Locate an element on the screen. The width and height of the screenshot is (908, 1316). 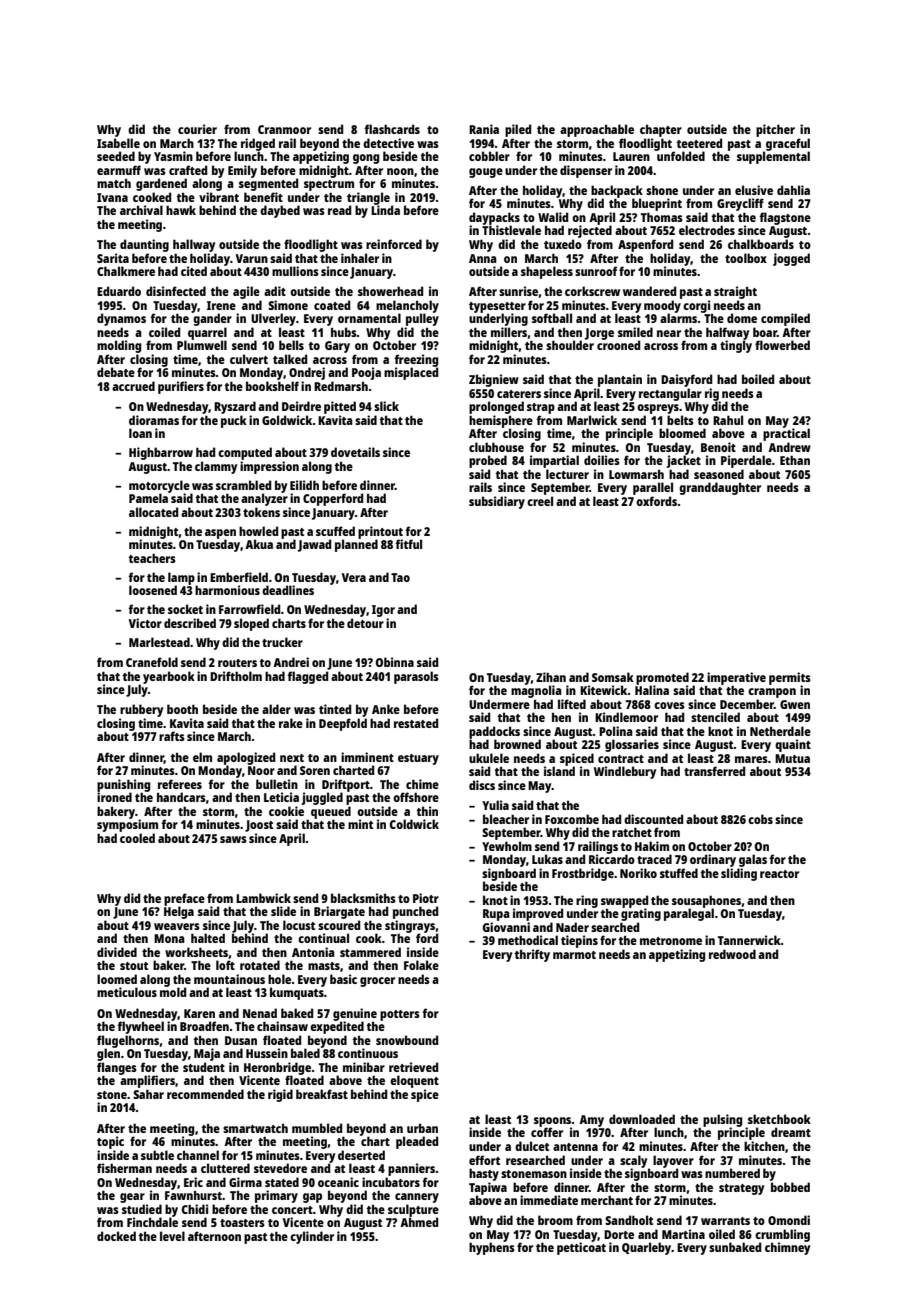
gong is located at coordinates (366, 159).
